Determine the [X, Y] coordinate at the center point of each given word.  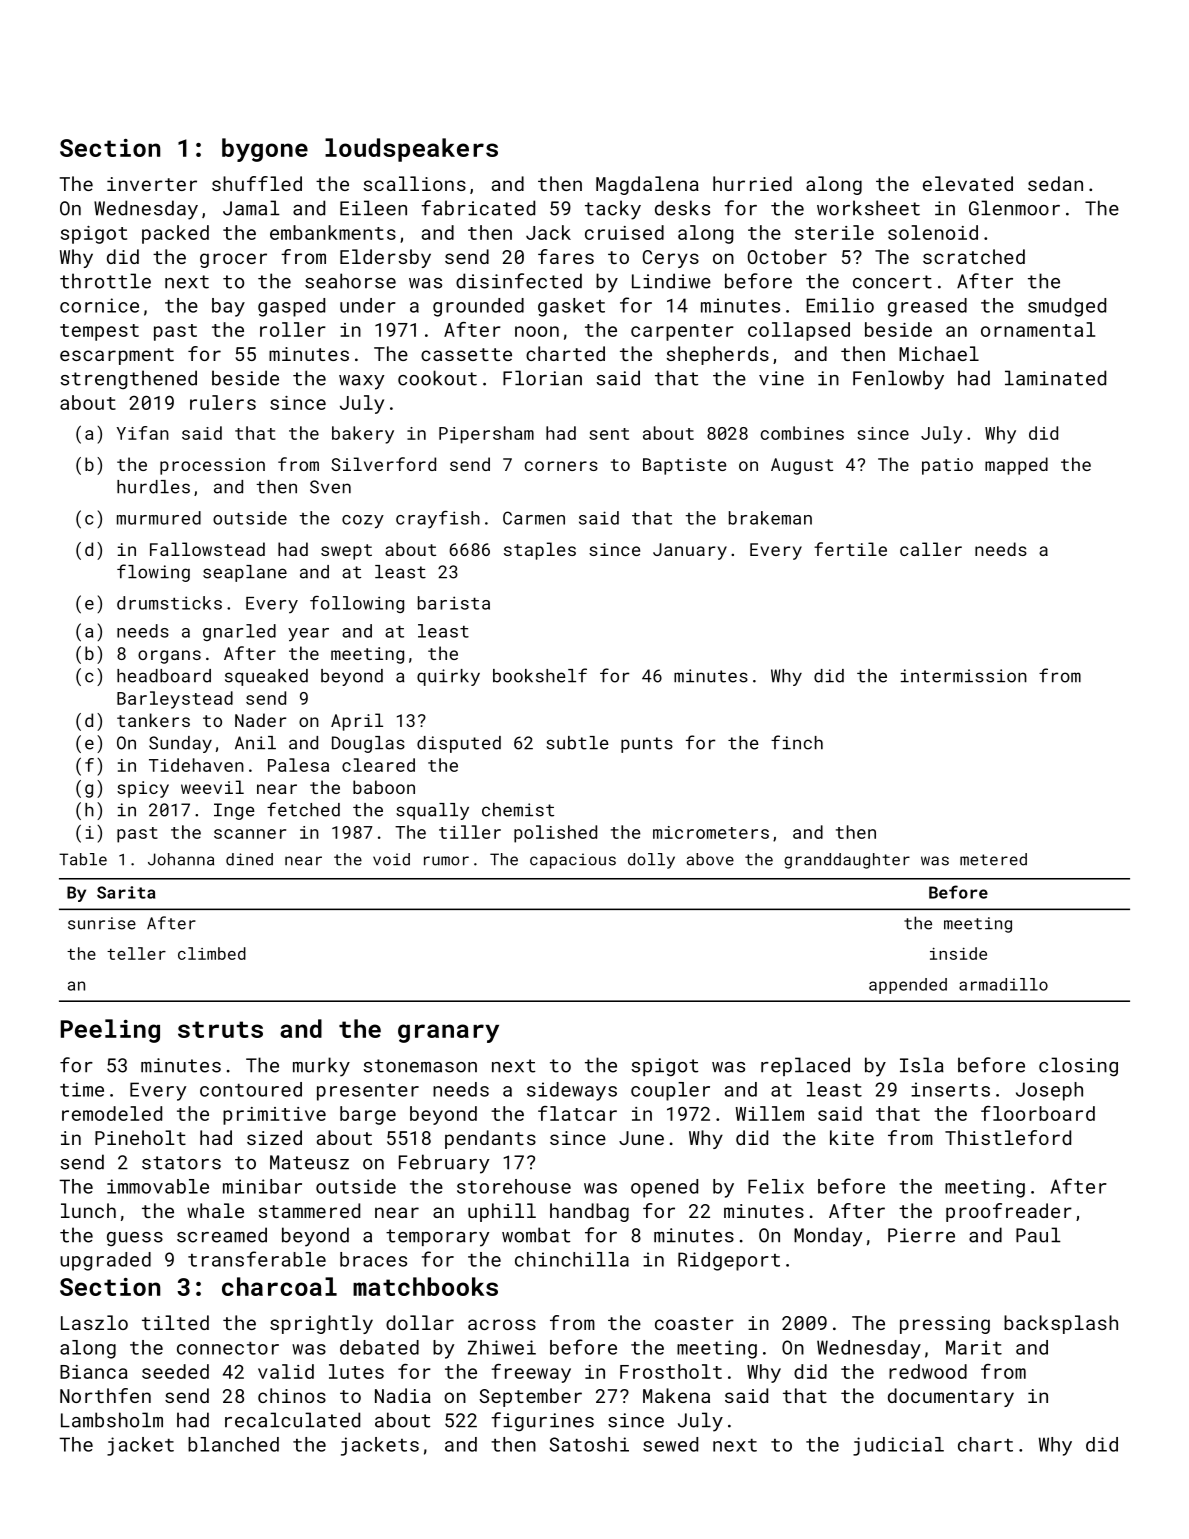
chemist [518, 810]
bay [228, 307]
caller [931, 549]
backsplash [1061, 1324]
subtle [577, 743]
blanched [233, 1444]
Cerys [671, 259]
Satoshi [589, 1444]
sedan [1055, 183]
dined [249, 859]
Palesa [298, 765]
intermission [964, 676]
